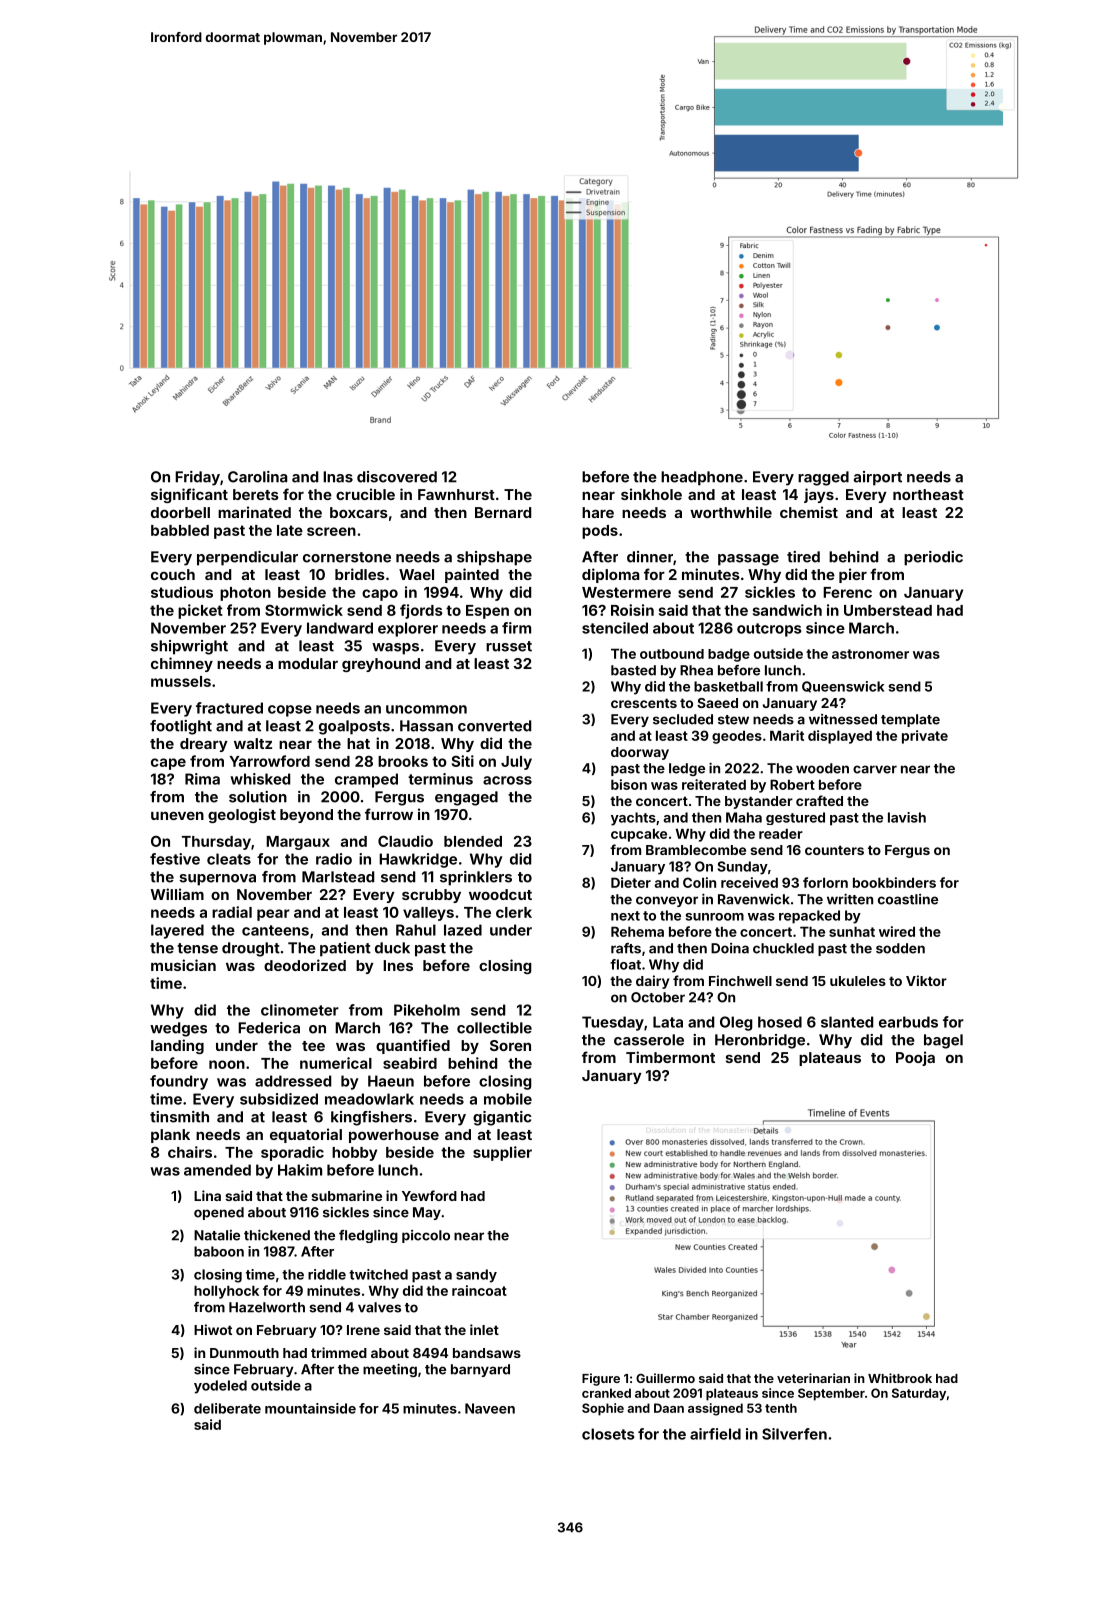 This screenshot has width=1114, height=1613. I want to click on Inas, so click(338, 477).
